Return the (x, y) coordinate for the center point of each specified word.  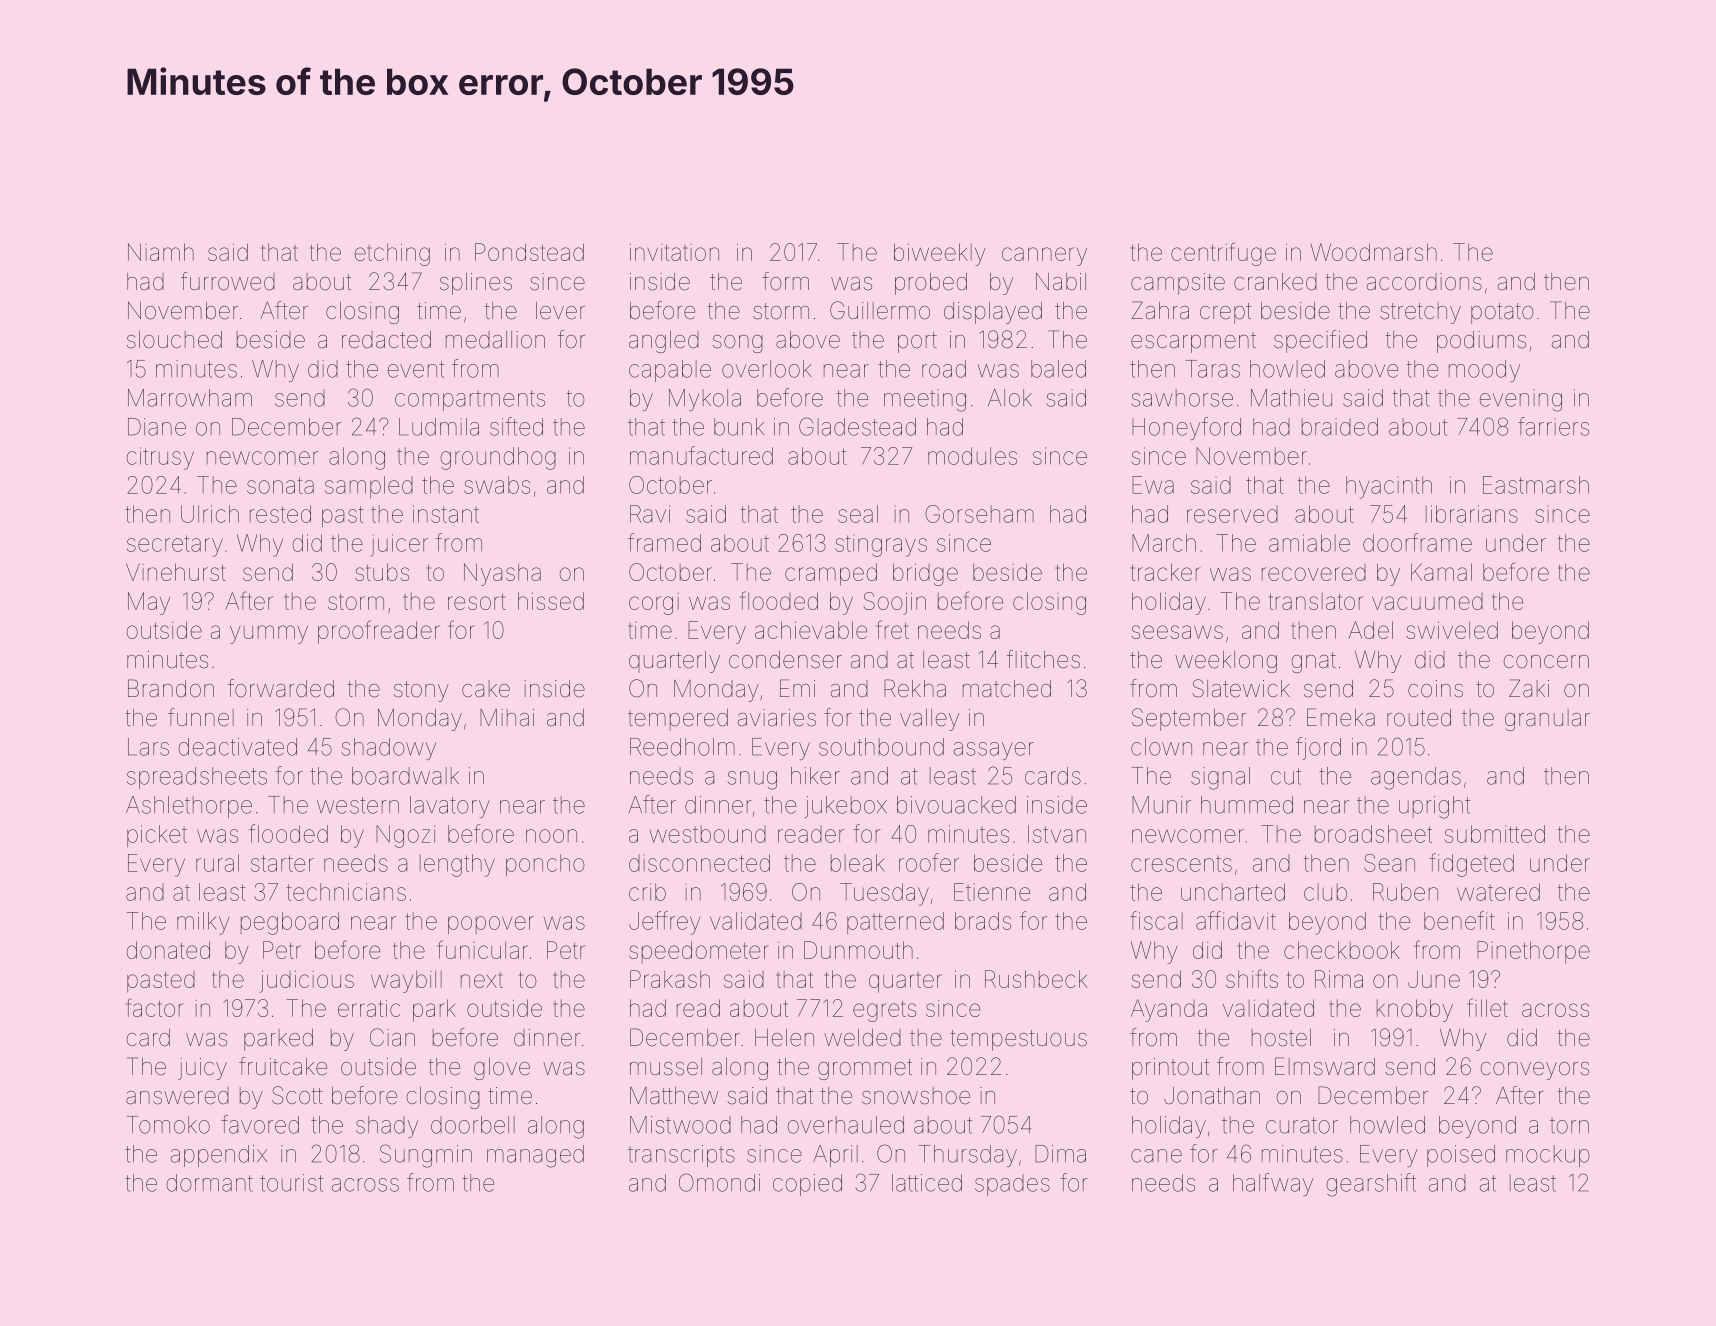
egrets (884, 1011)
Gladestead (857, 426)
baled (1058, 369)
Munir (1161, 805)
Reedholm (682, 747)
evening (1521, 400)
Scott (297, 1095)
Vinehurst (176, 572)
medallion (495, 340)
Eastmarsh (1536, 485)
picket (157, 836)
